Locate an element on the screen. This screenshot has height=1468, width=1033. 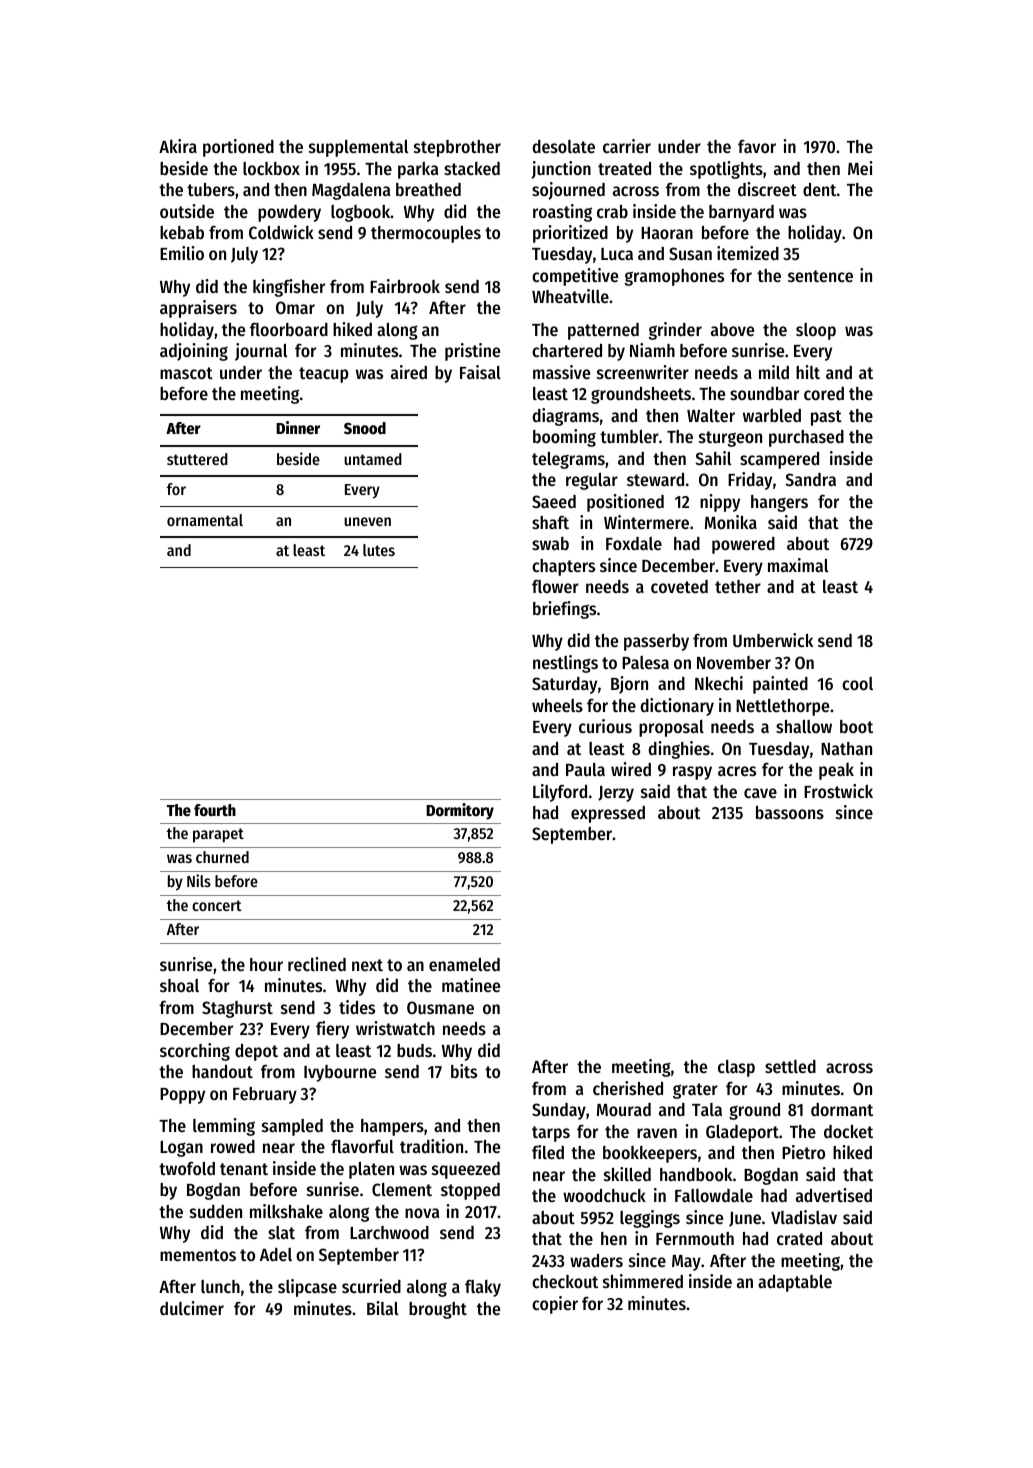
kingfisher is located at coordinates (289, 288).
